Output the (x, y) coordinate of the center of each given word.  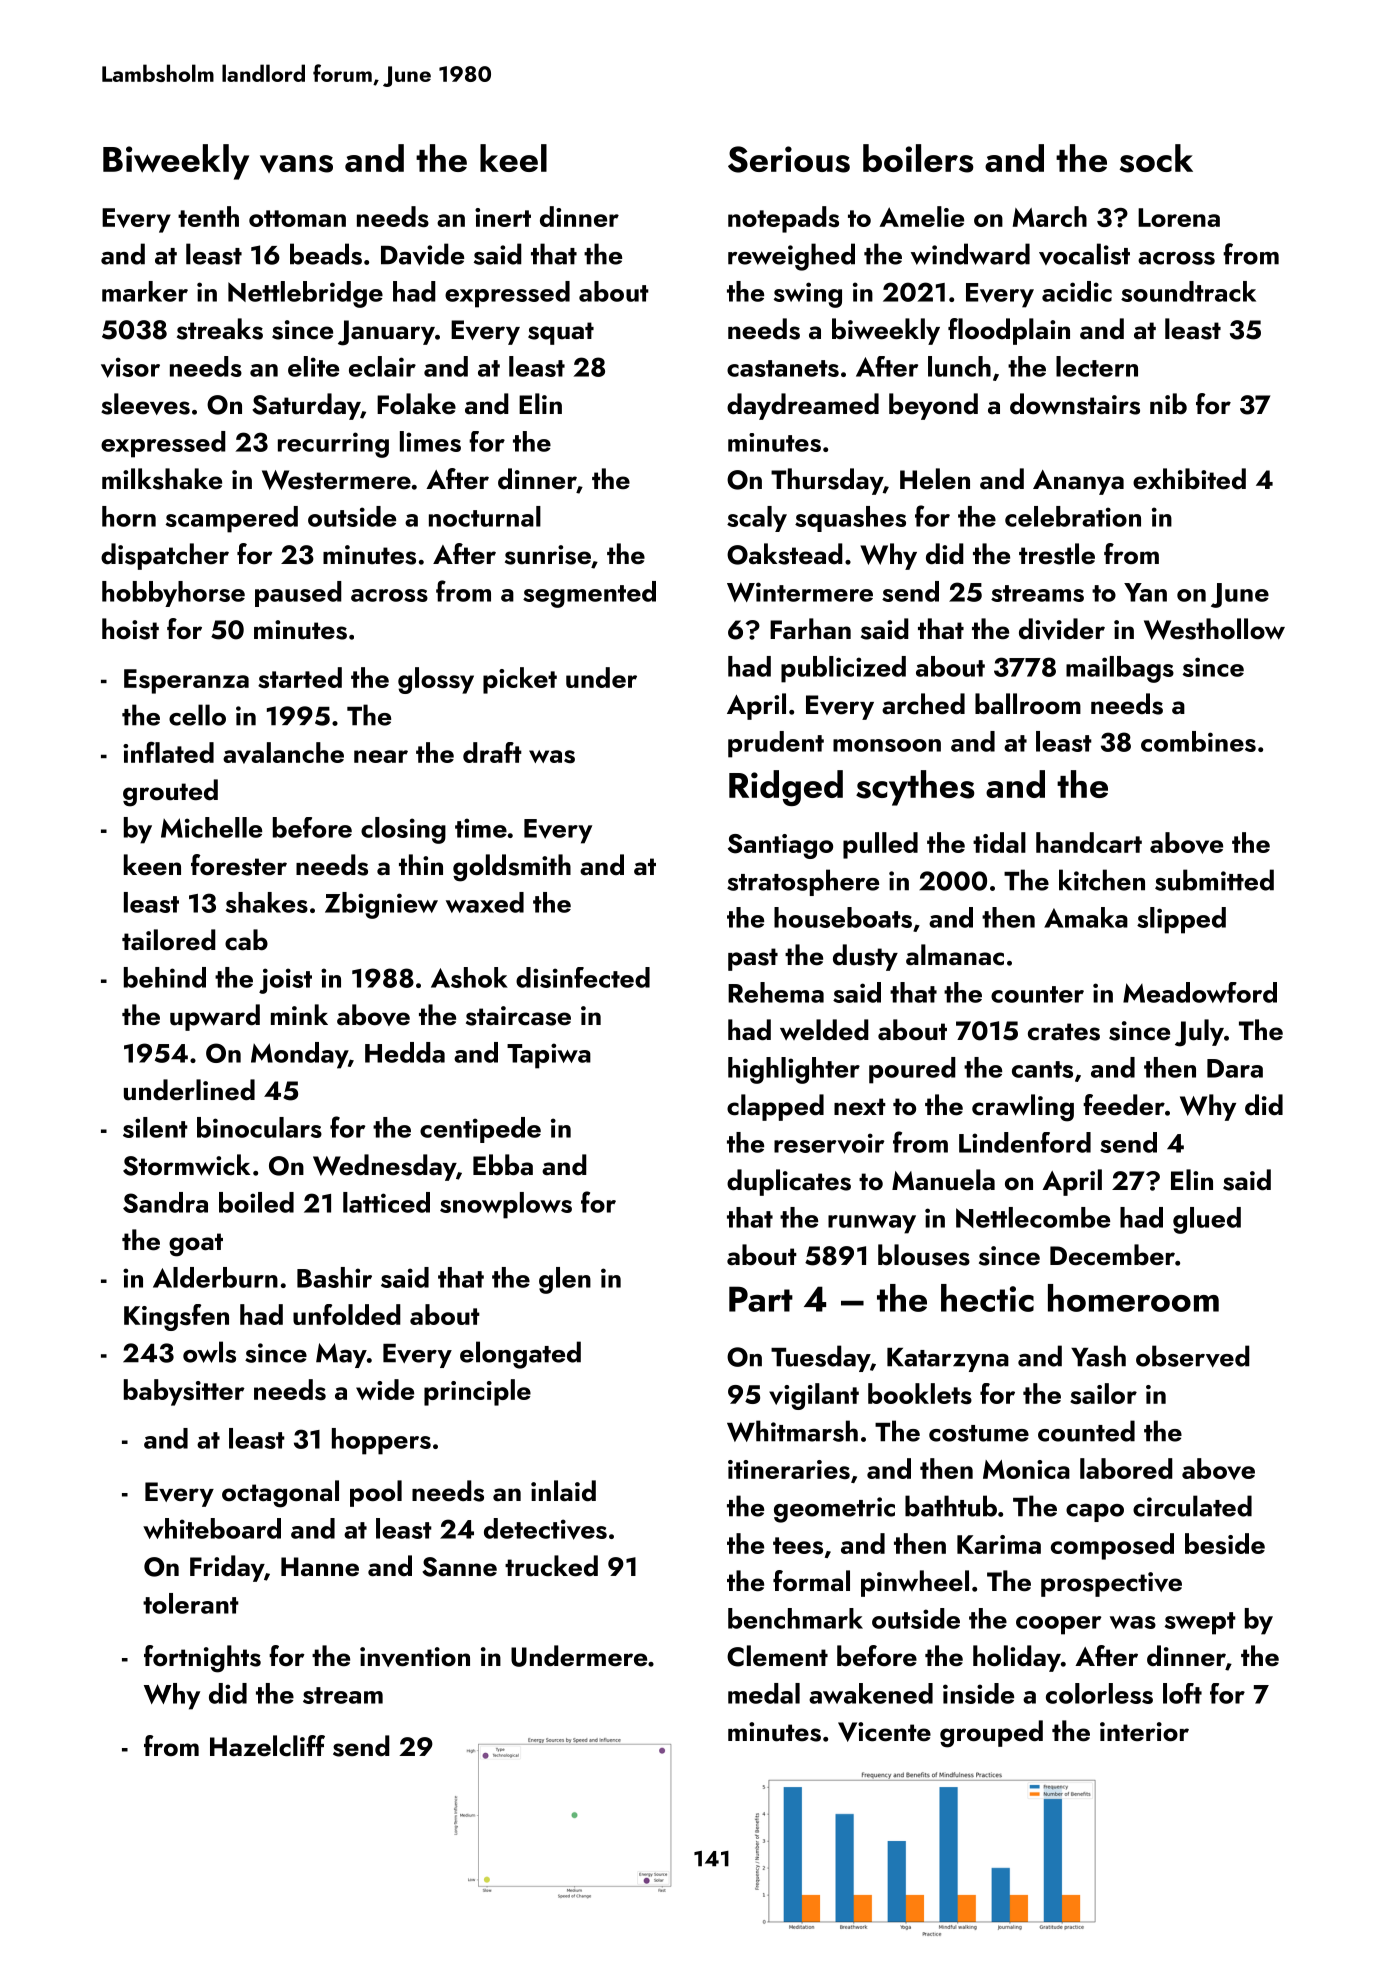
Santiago (780, 846)
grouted (170, 793)
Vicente (884, 1732)
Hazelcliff (267, 1746)
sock (1156, 158)
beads (326, 254)
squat (561, 333)
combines (1198, 741)
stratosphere (803, 882)
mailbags (1120, 669)
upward (215, 1017)
